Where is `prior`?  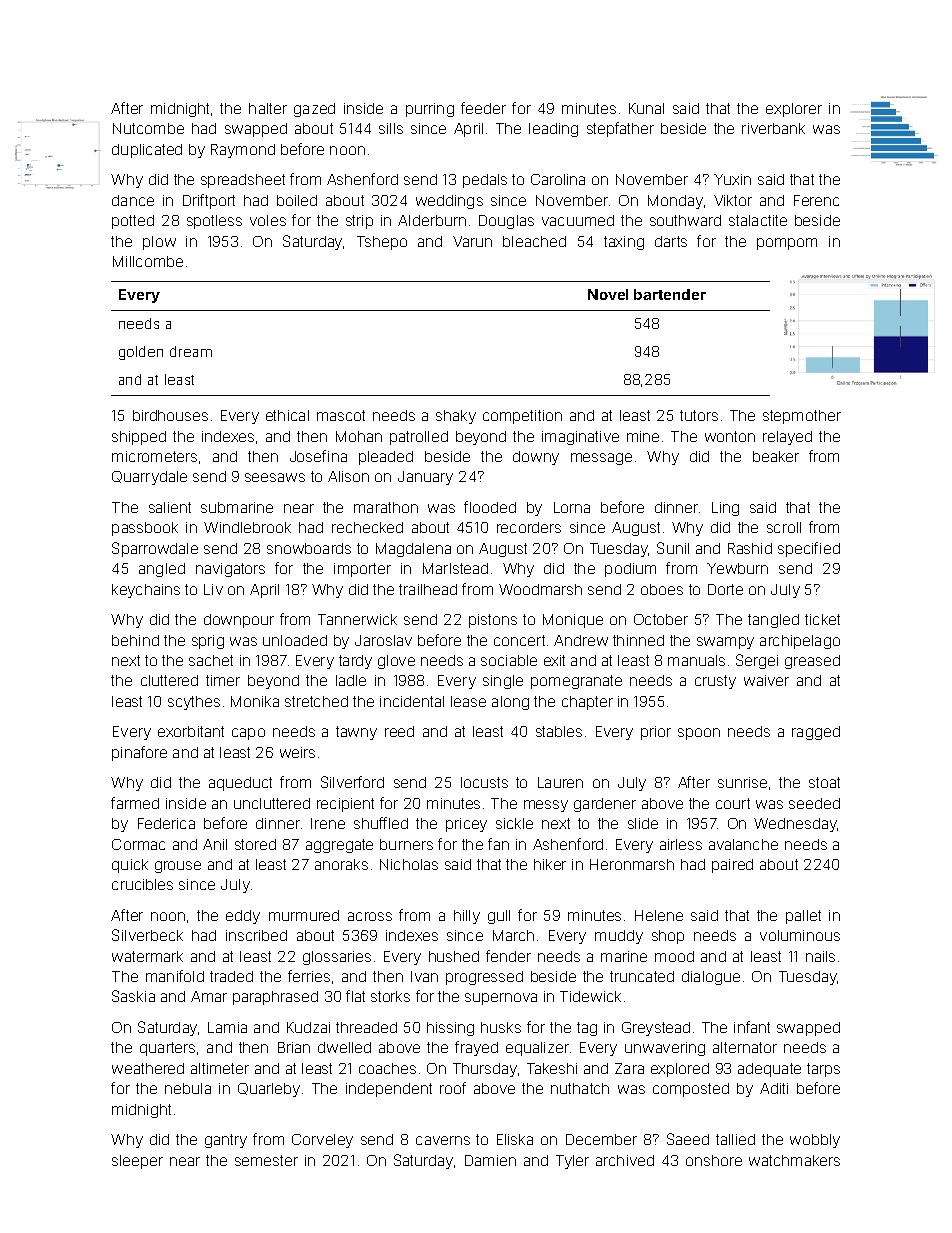
prior is located at coordinates (656, 733).
